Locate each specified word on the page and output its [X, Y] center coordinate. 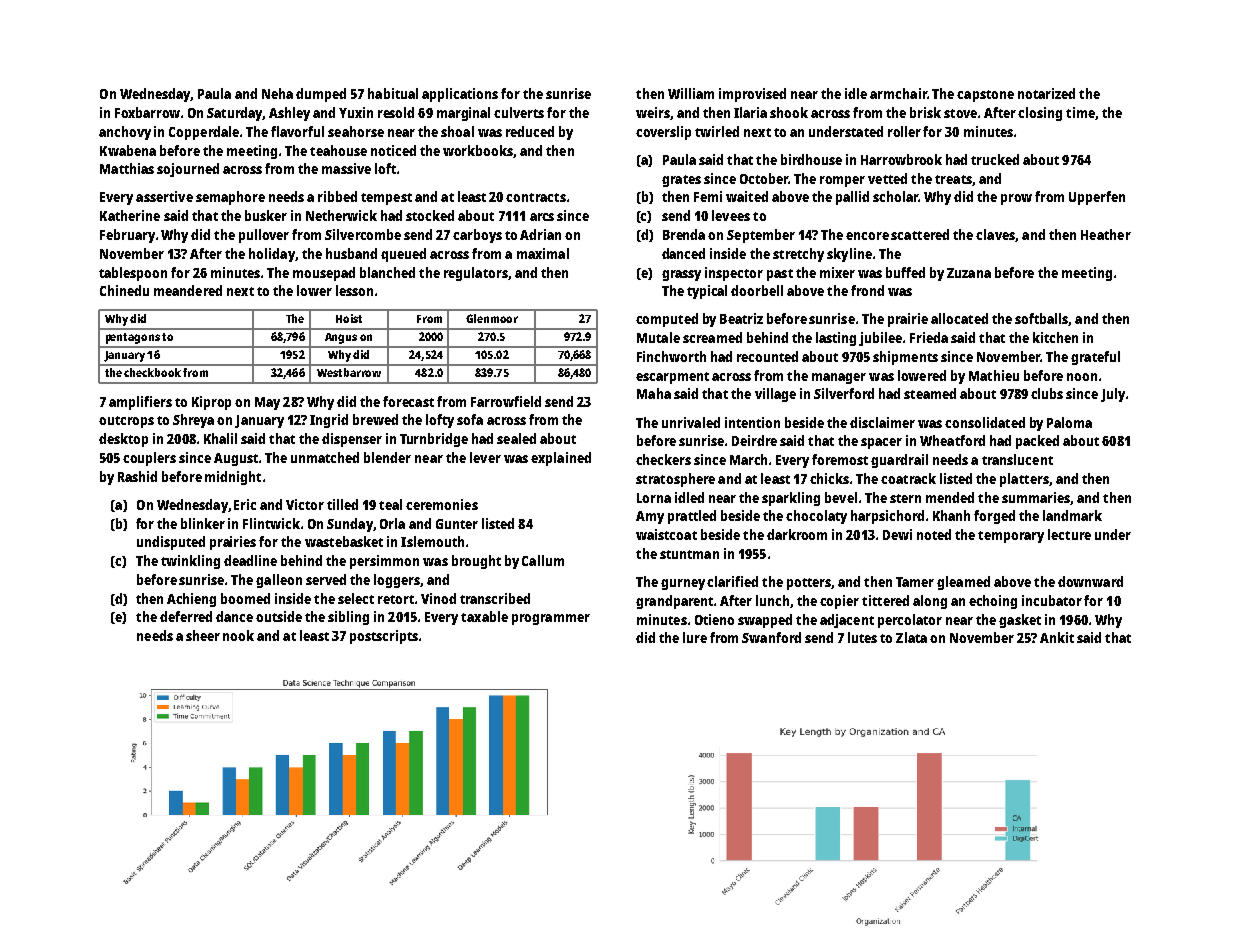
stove [960, 113]
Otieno [714, 619]
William [691, 93]
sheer [203, 635]
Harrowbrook [901, 159]
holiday [272, 255]
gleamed [963, 583]
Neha [277, 93]
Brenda [684, 234]
